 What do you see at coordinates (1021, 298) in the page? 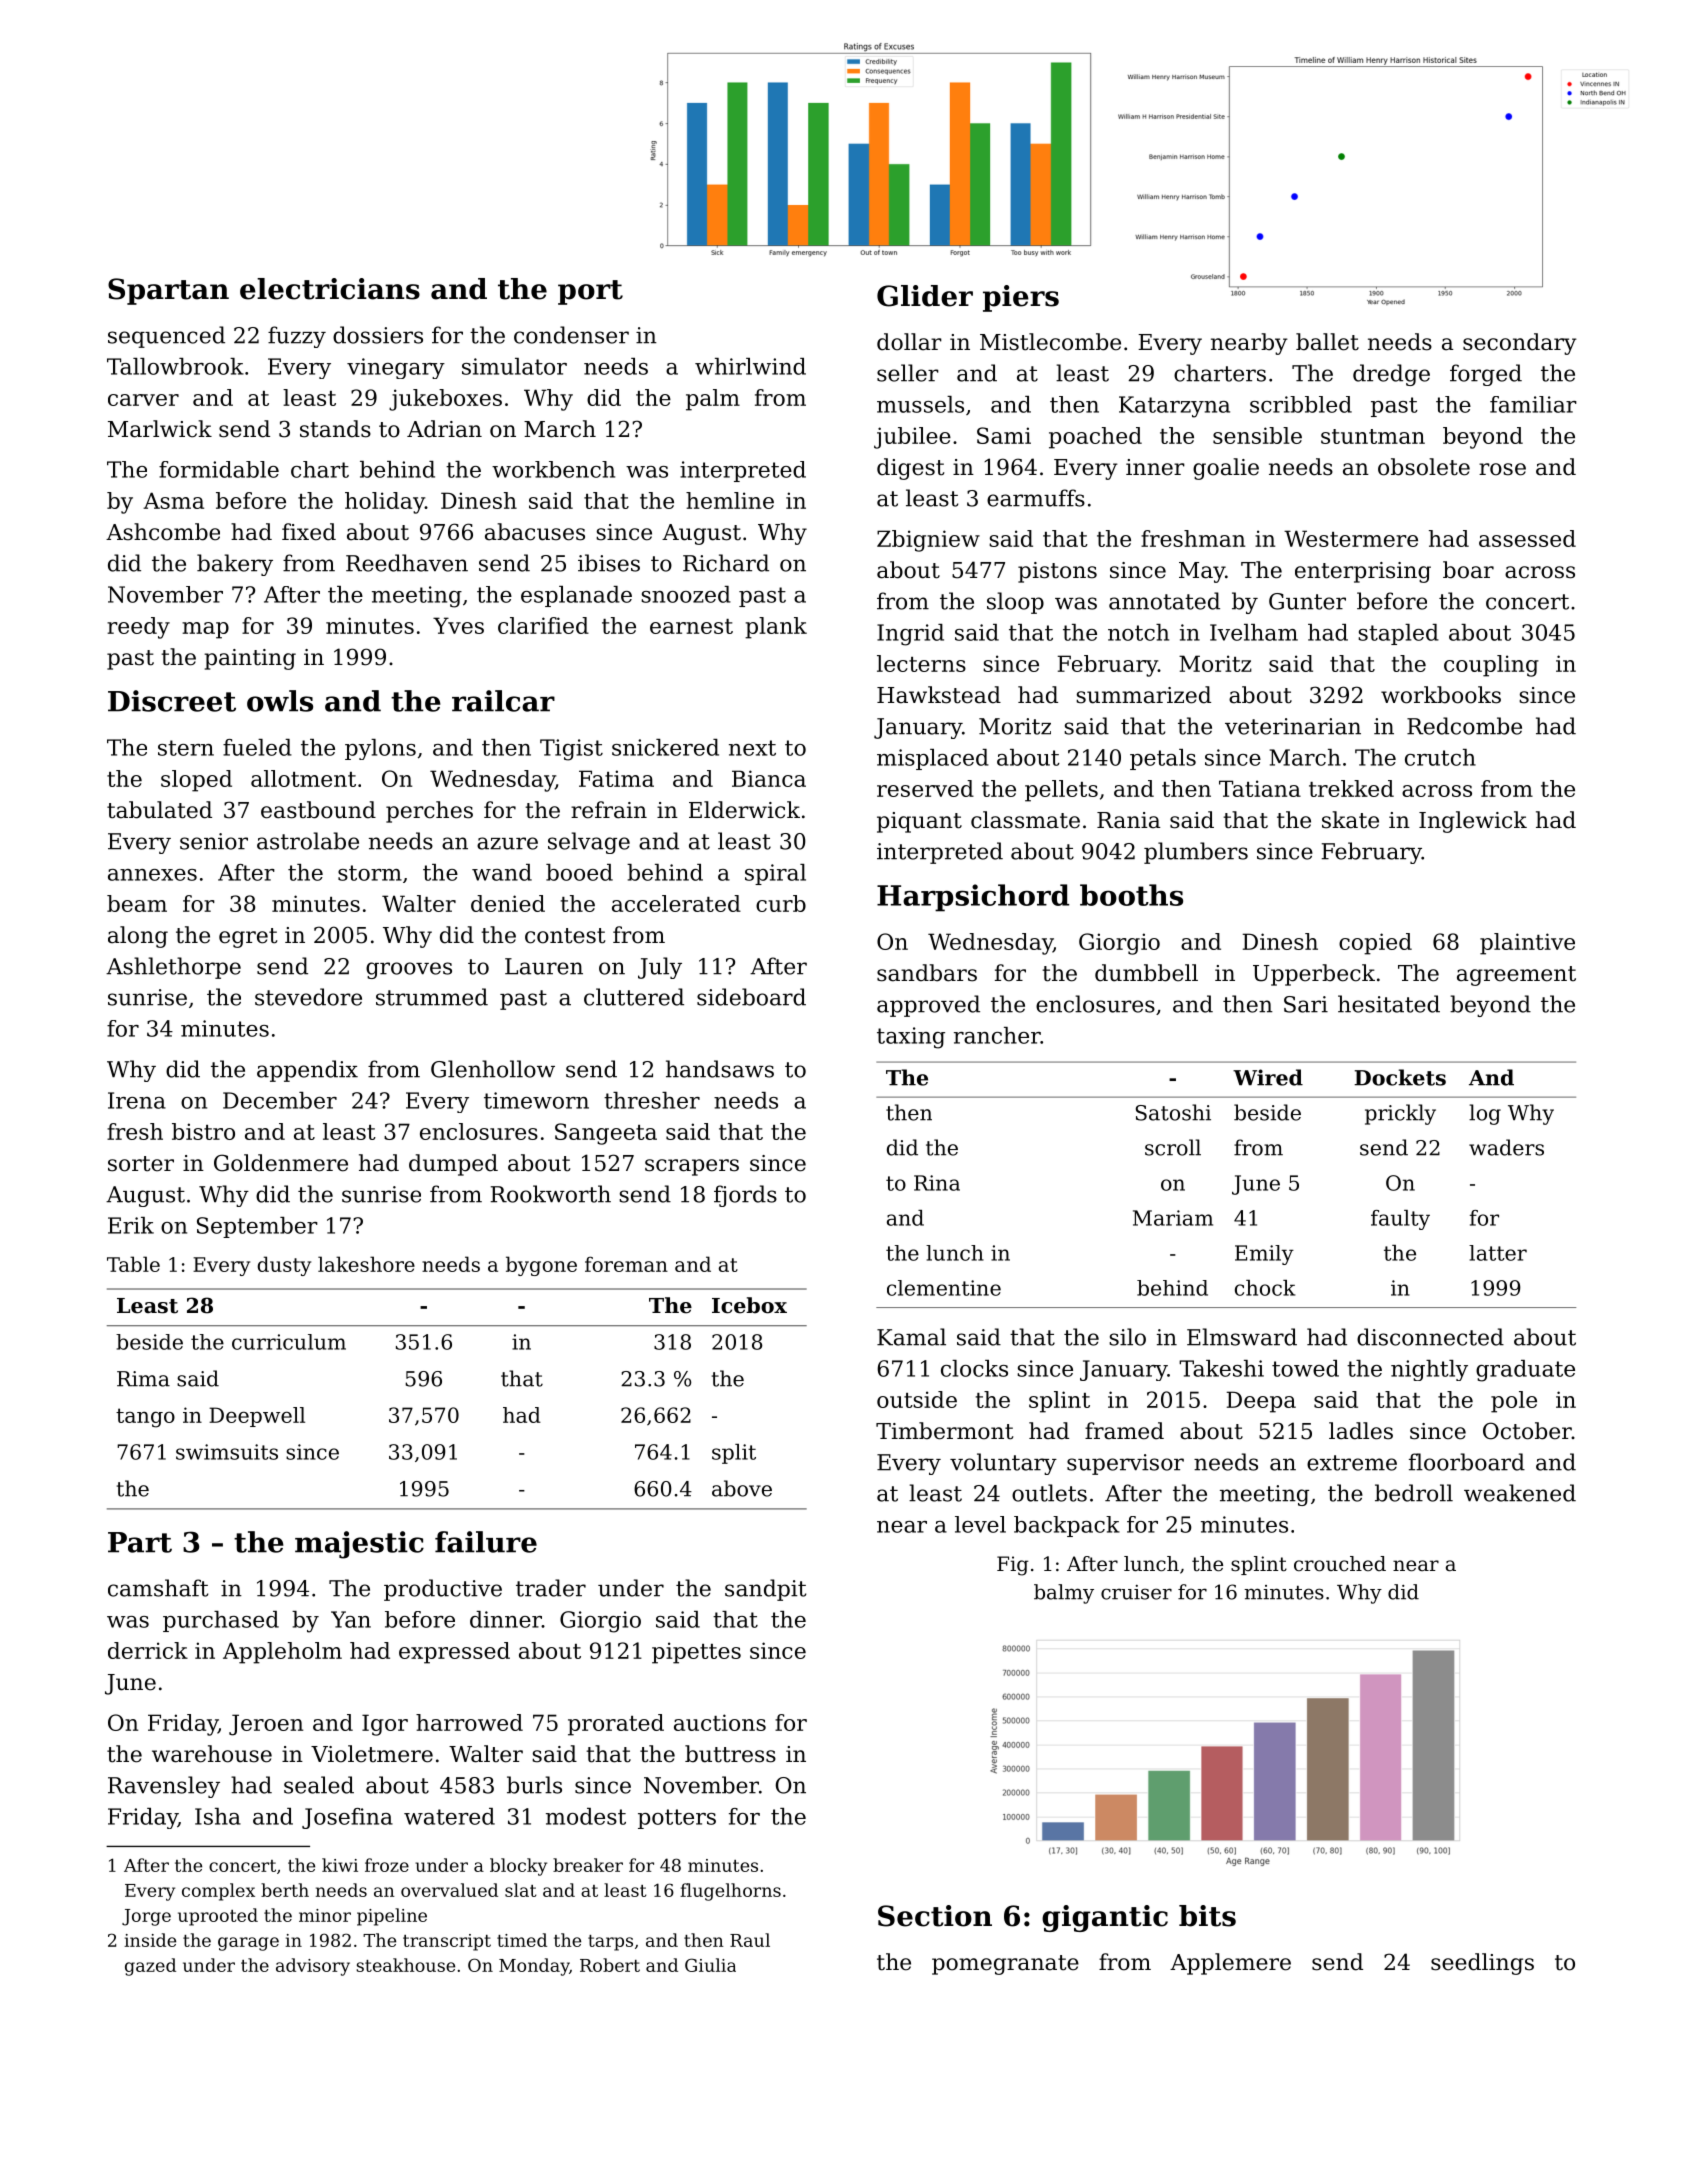
I see `piers` at bounding box center [1021, 298].
